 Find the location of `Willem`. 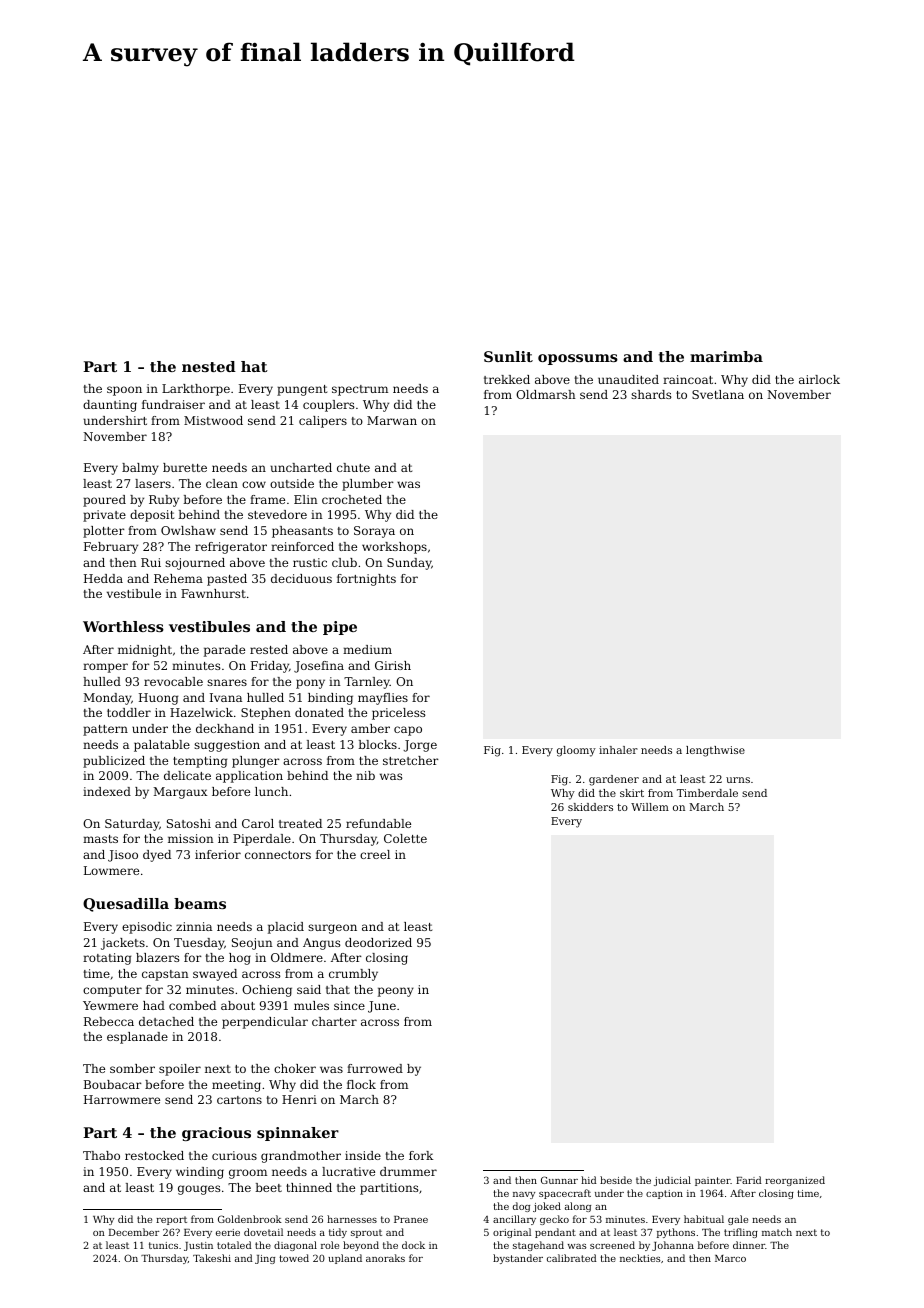

Willem is located at coordinates (650, 807).
